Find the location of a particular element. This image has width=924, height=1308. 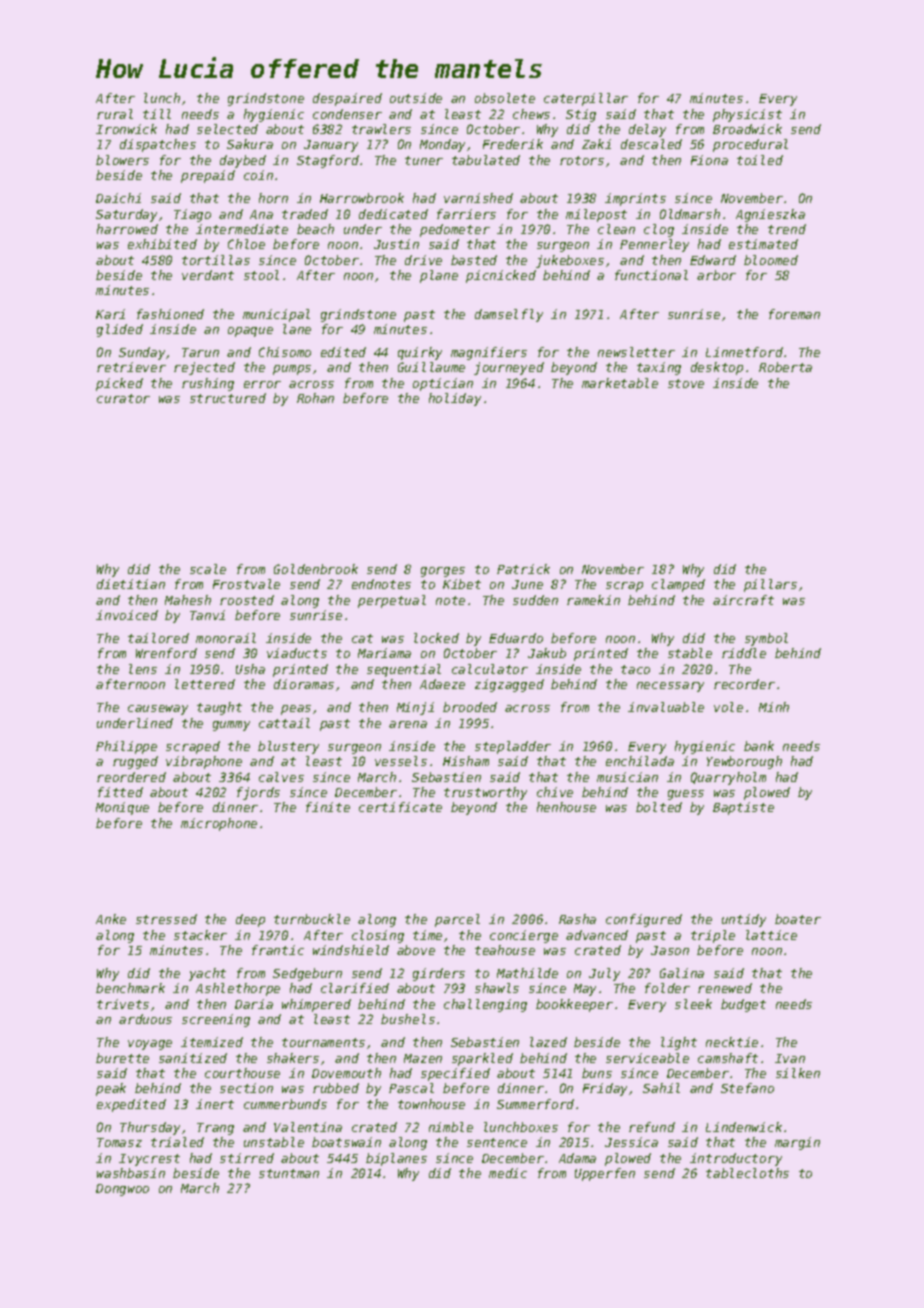

Hisham is located at coordinates (466, 761).
